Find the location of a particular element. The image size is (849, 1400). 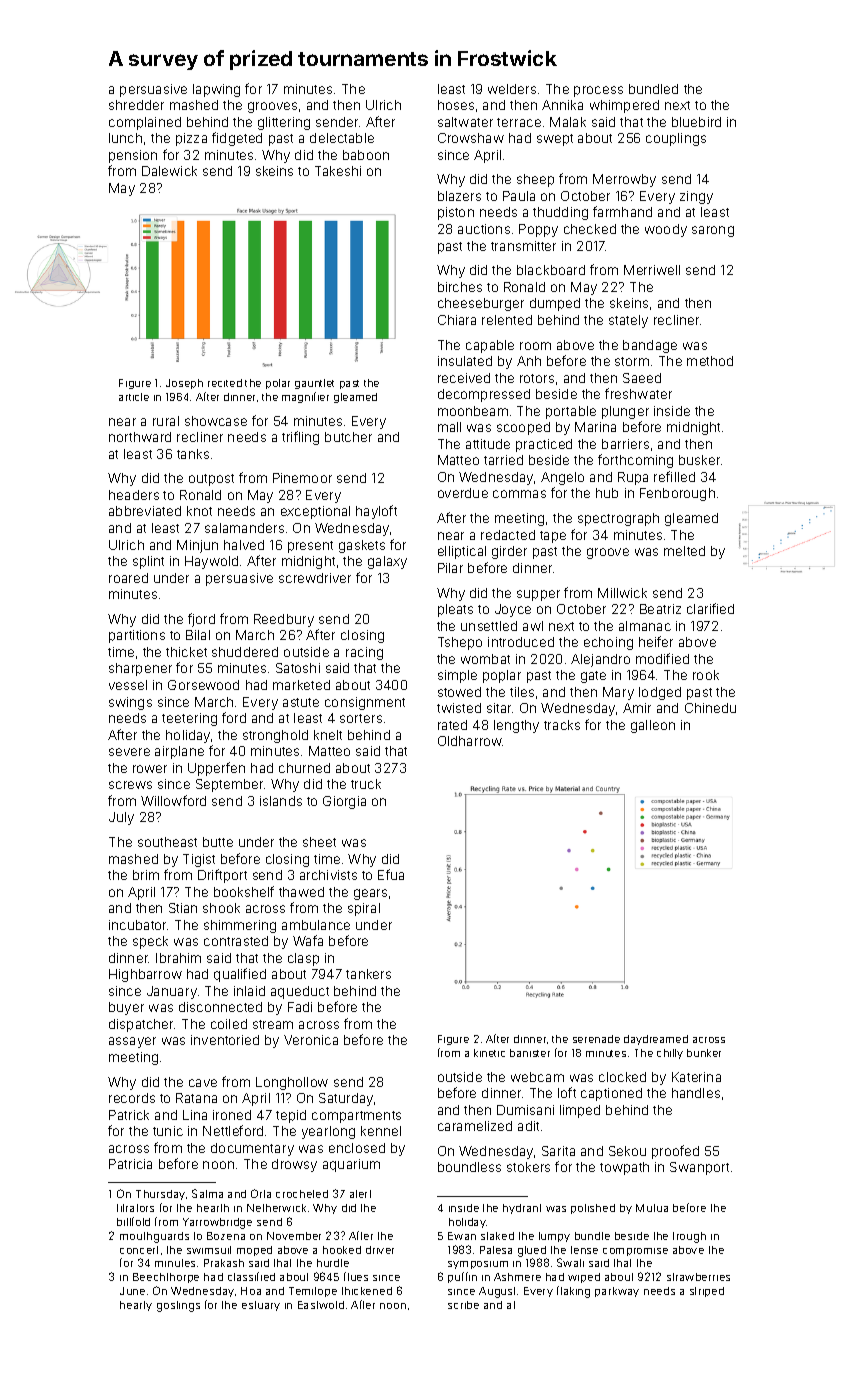

bluebird is located at coordinates (696, 122).
